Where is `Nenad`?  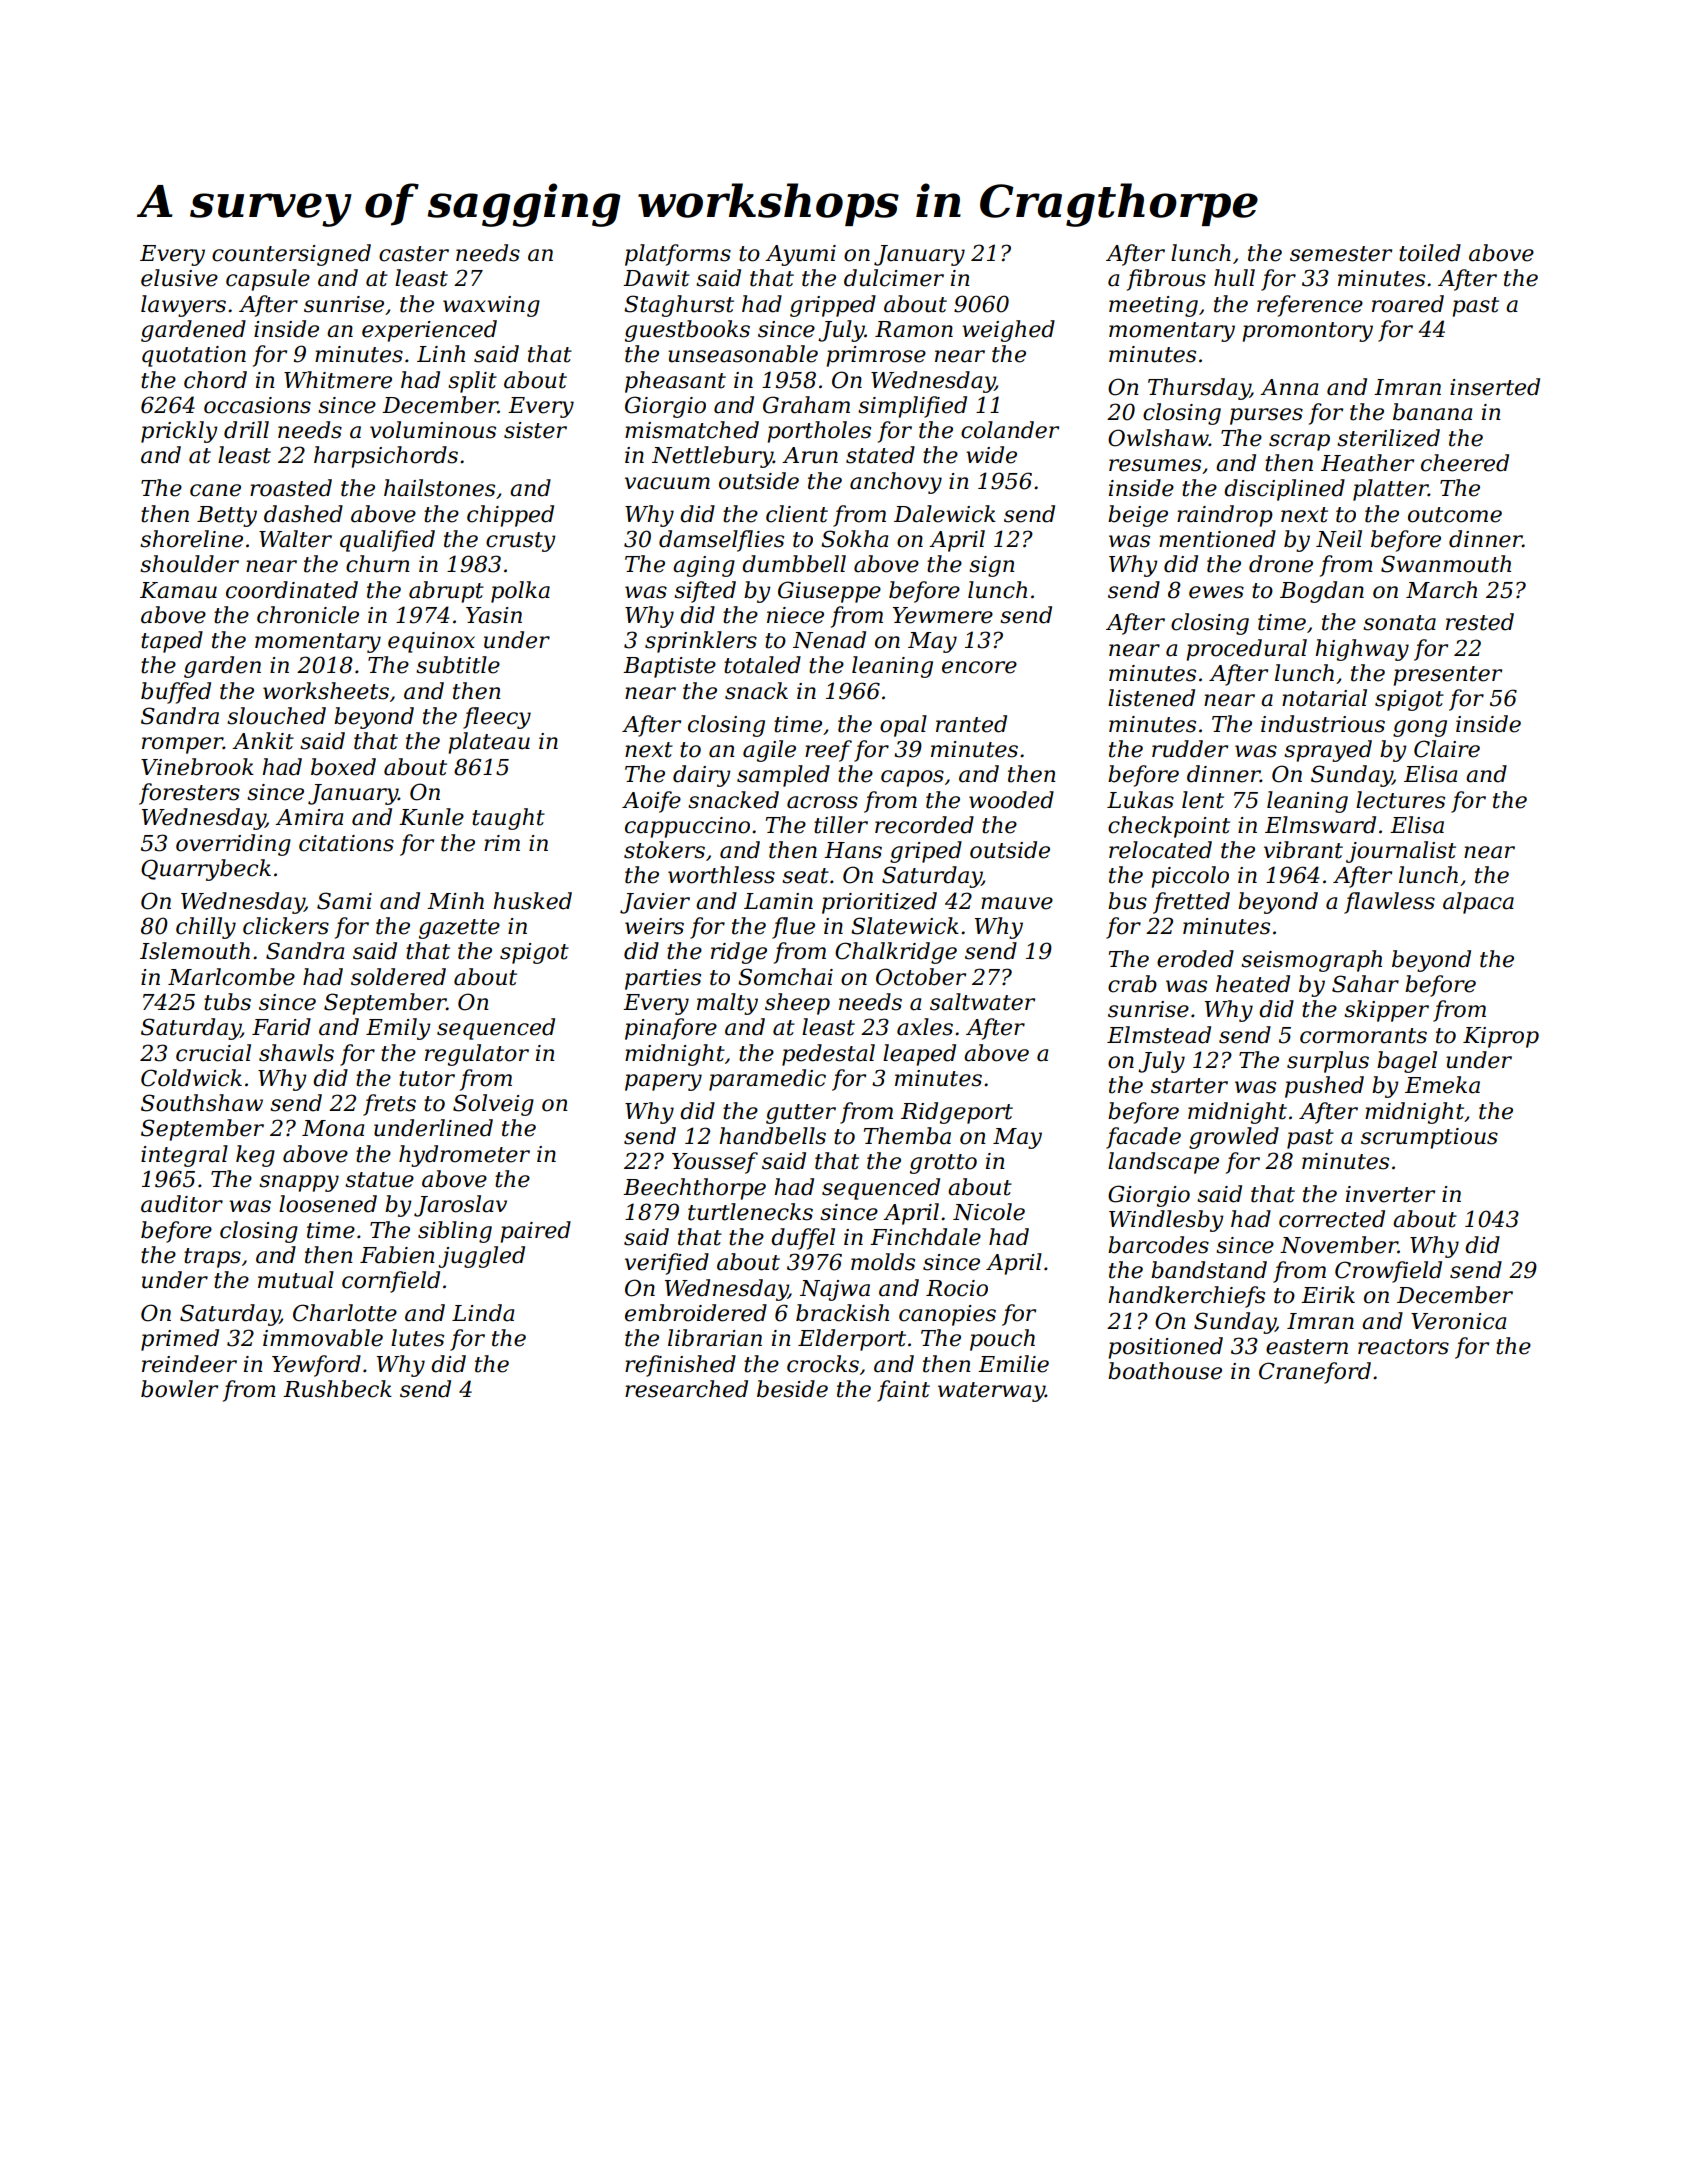 Nenad is located at coordinates (829, 640).
